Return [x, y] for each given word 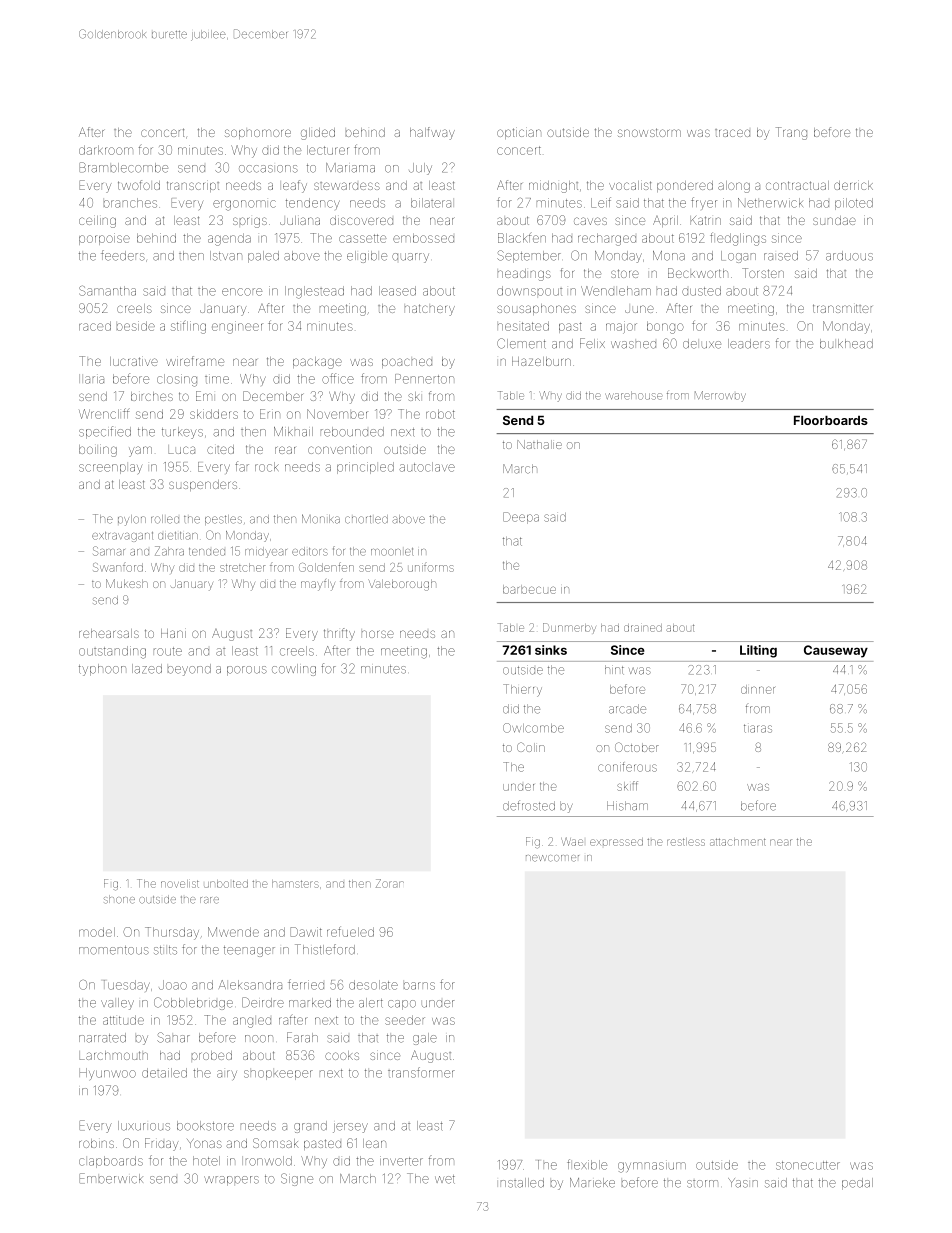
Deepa [521, 518]
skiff [627, 786]
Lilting [758, 651]
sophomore [258, 134]
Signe [297, 1179]
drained [643, 628]
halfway [432, 133]
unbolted [226, 884]
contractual [797, 185]
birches [152, 396]
